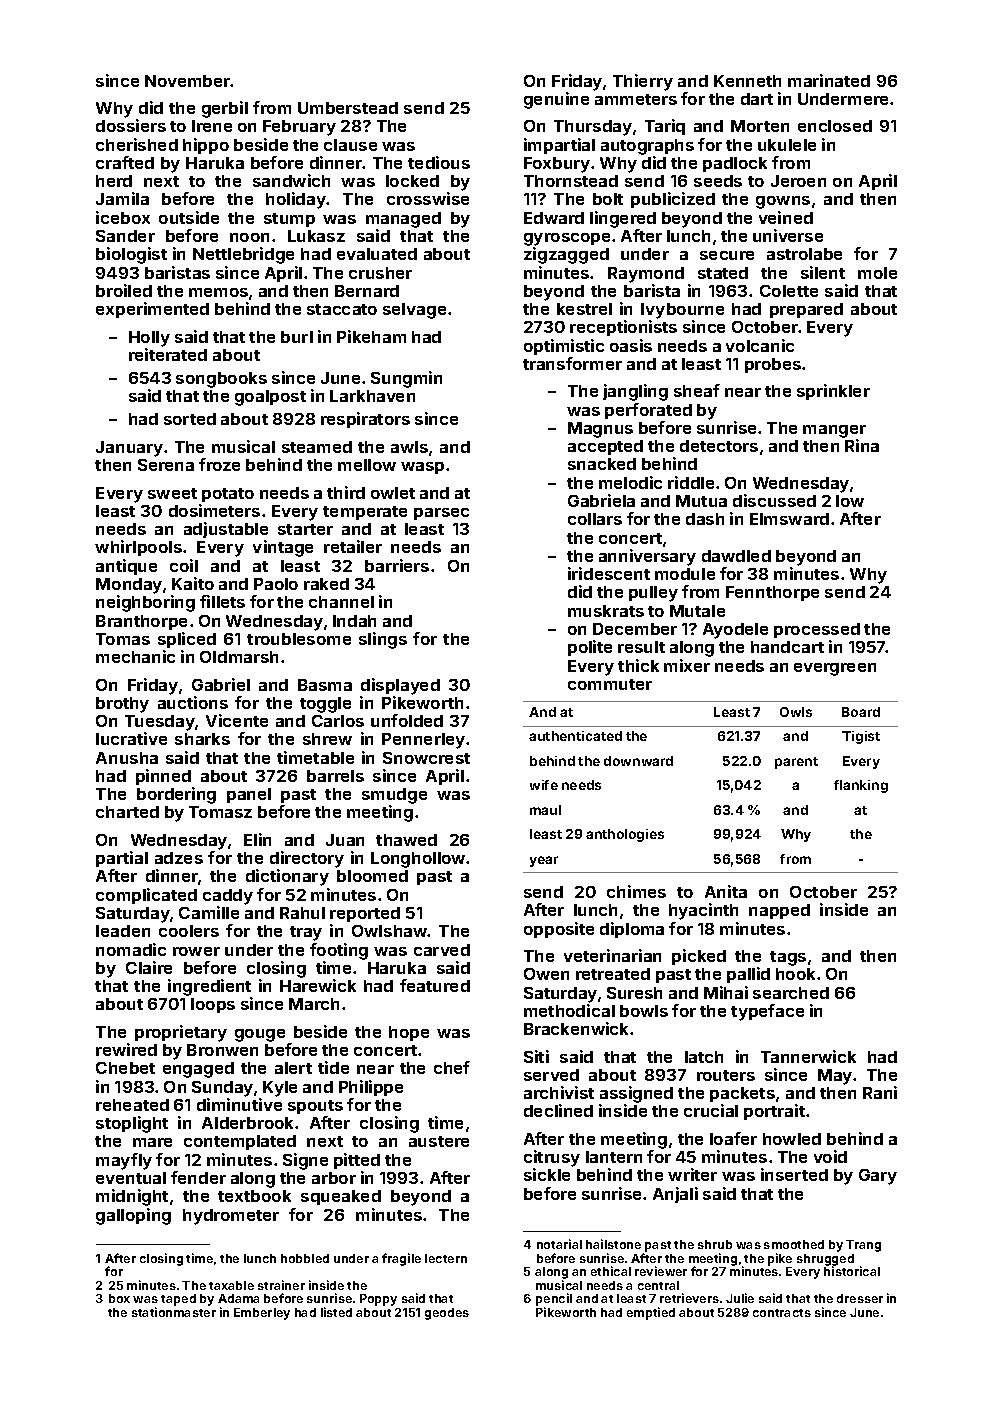  I want to click on emptied, so click(651, 1313).
